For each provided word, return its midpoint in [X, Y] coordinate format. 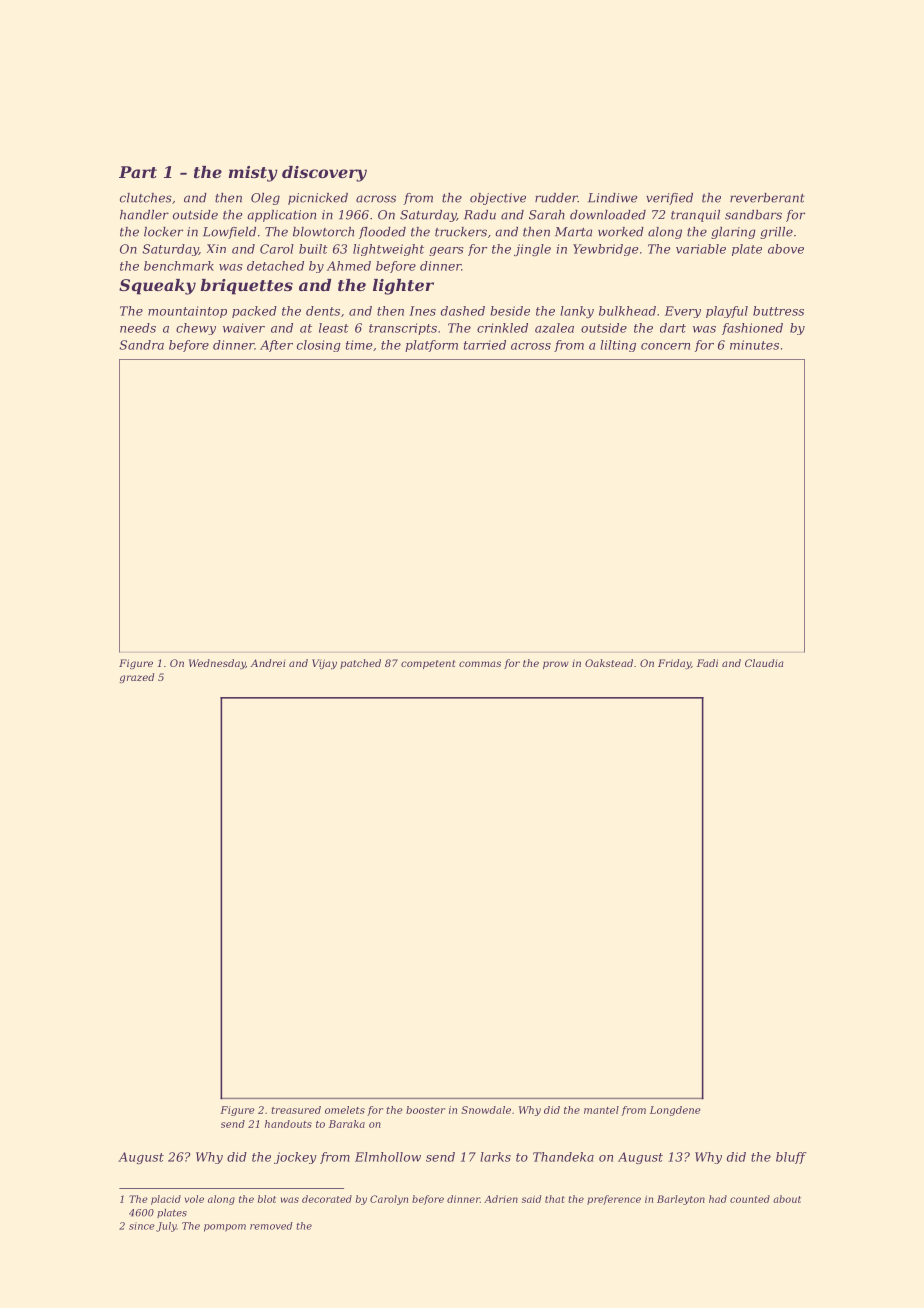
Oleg [265, 199]
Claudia [764, 663]
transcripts [403, 329]
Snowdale [486, 1110]
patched [360, 664]
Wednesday [217, 664]
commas [480, 664]
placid [166, 1200]
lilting [618, 346]
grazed [136, 678]
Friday [674, 664]
